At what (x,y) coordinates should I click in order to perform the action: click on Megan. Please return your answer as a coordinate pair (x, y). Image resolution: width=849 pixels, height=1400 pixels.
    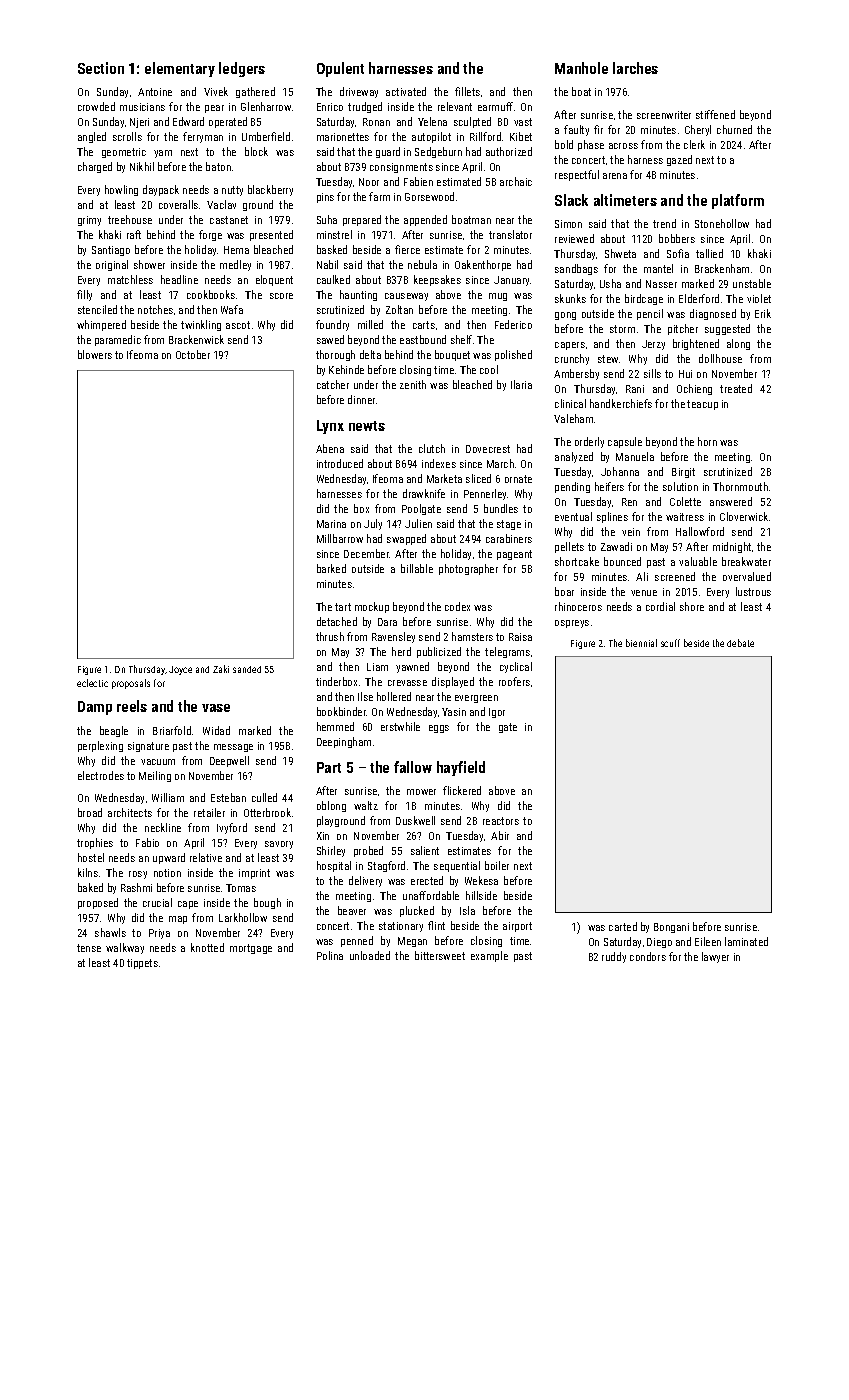
    Looking at the image, I should click on (412, 942).
